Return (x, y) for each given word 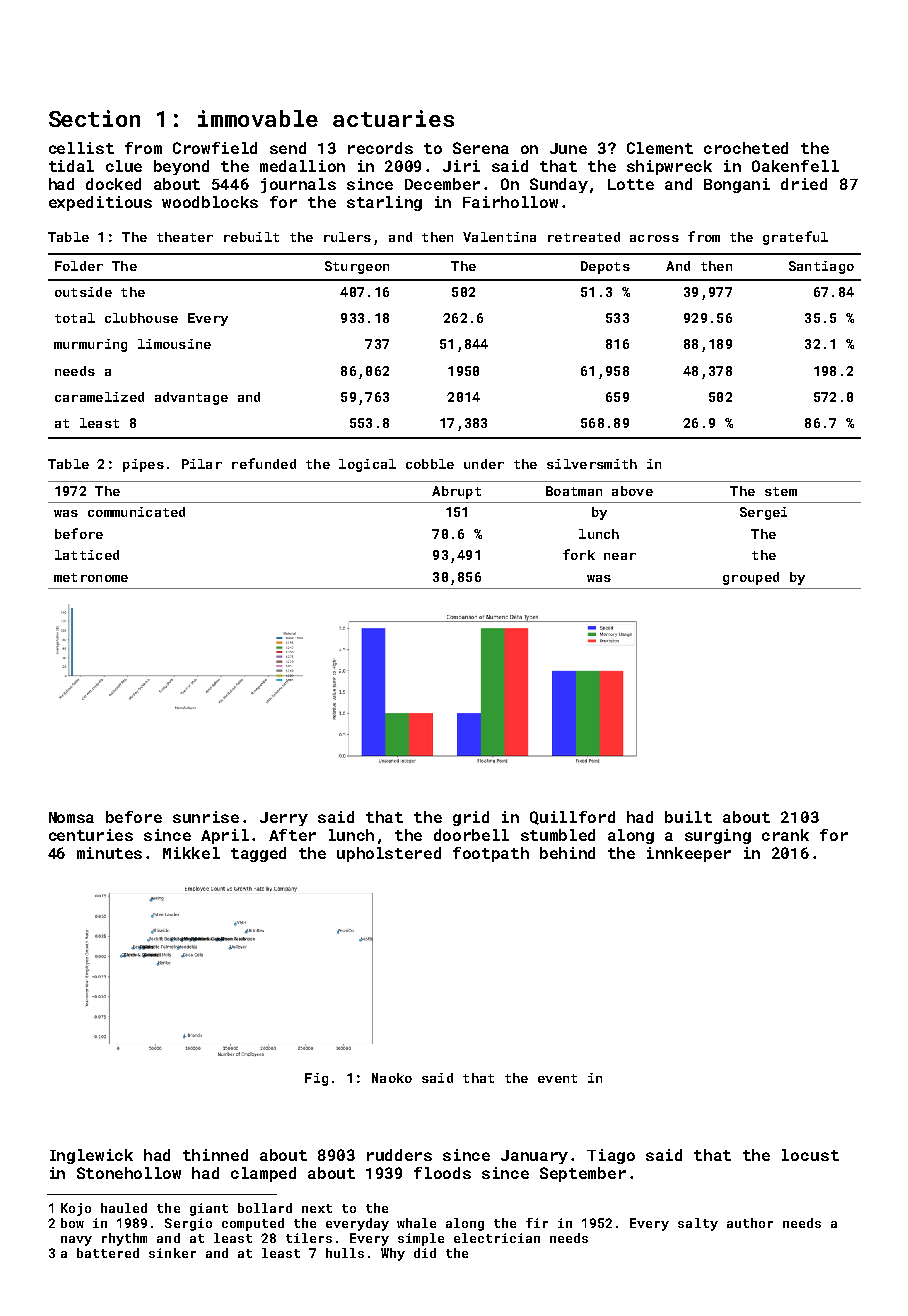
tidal (71, 166)
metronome (91, 577)
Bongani (737, 185)
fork (579, 554)
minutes (109, 853)
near (620, 556)
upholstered (389, 854)
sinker (172, 1253)
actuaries (393, 118)
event (557, 1078)
